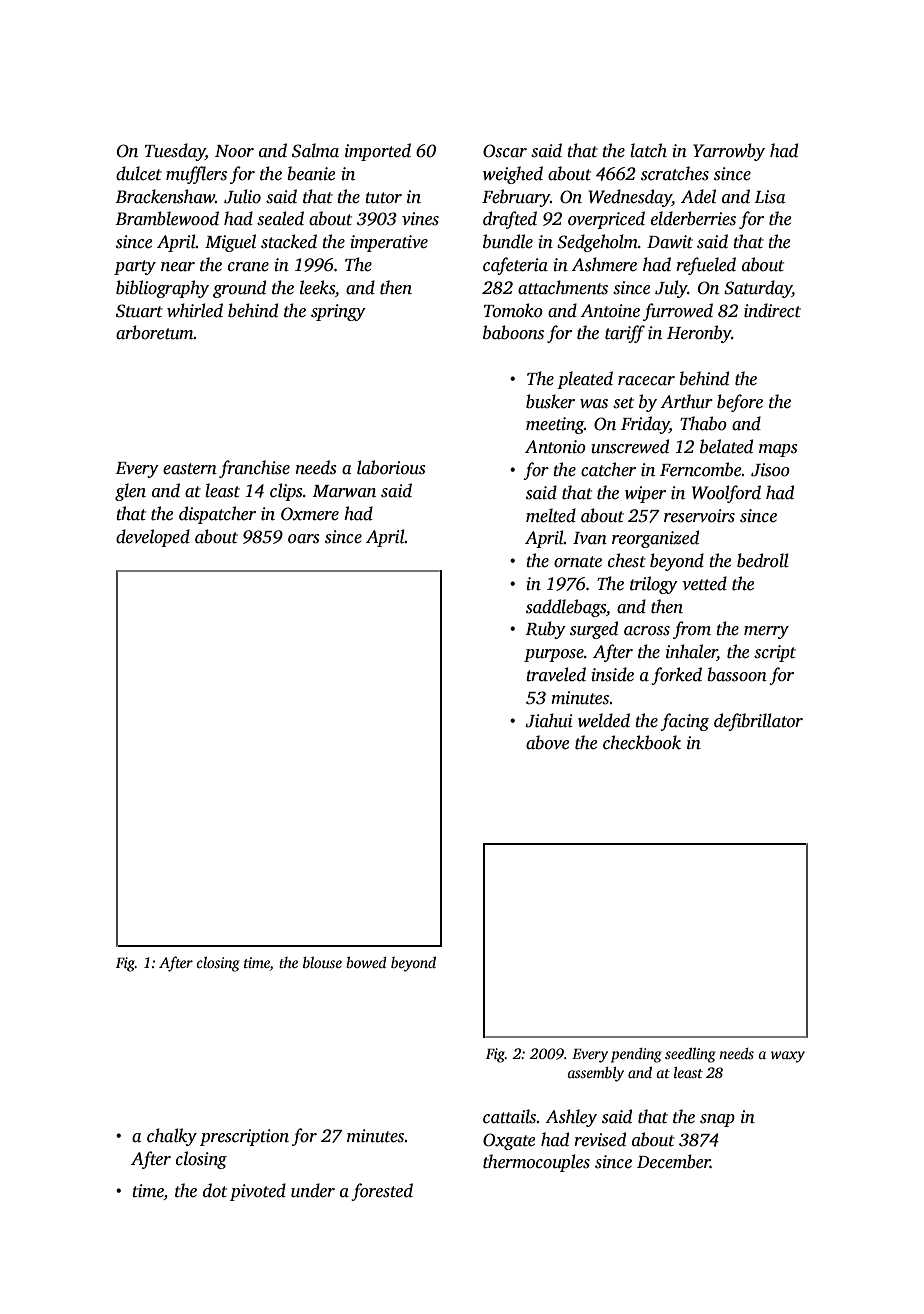  What do you see at coordinates (172, 1137) in the image?
I see `chalky` at bounding box center [172, 1137].
